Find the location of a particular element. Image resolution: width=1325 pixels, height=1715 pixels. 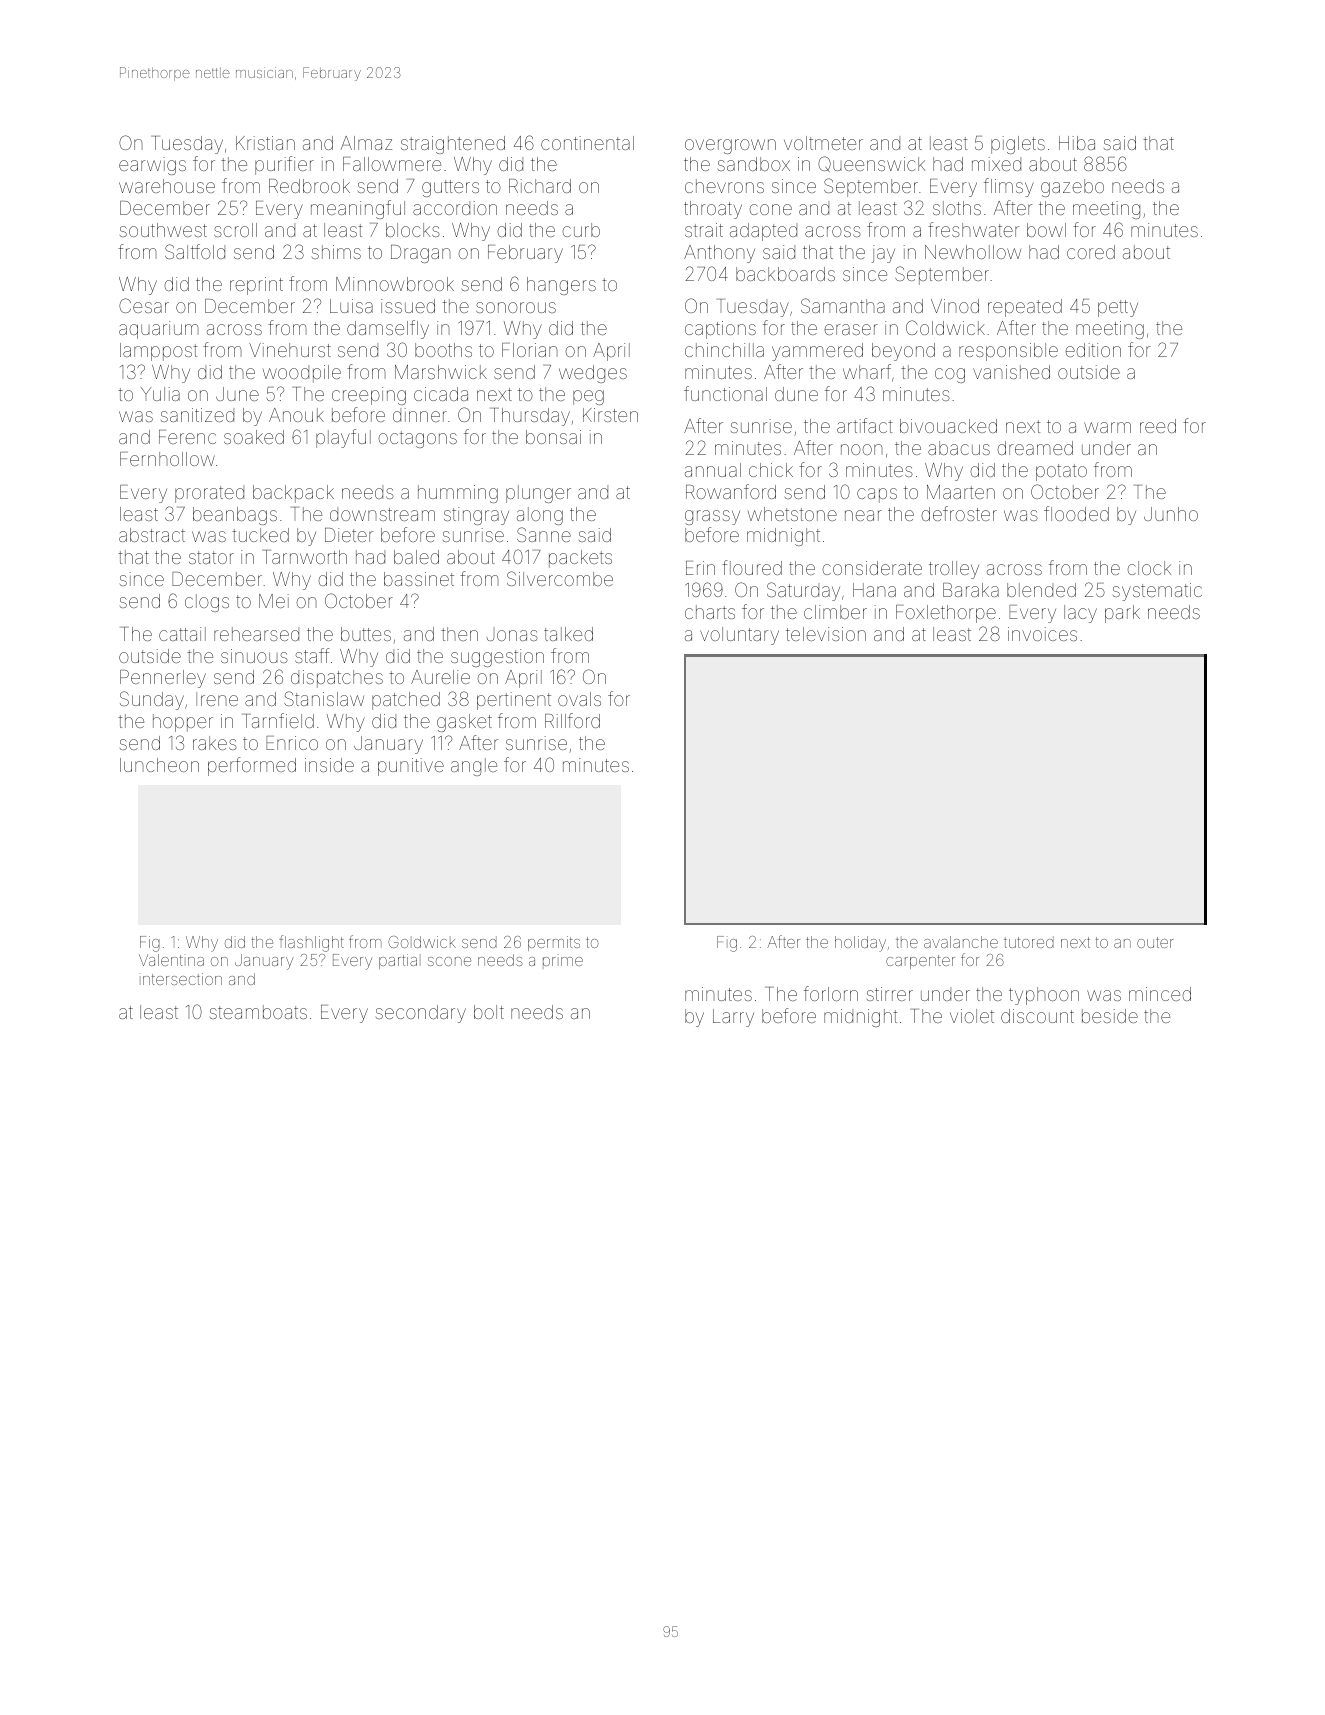

angle is located at coordinates (474, 767).
